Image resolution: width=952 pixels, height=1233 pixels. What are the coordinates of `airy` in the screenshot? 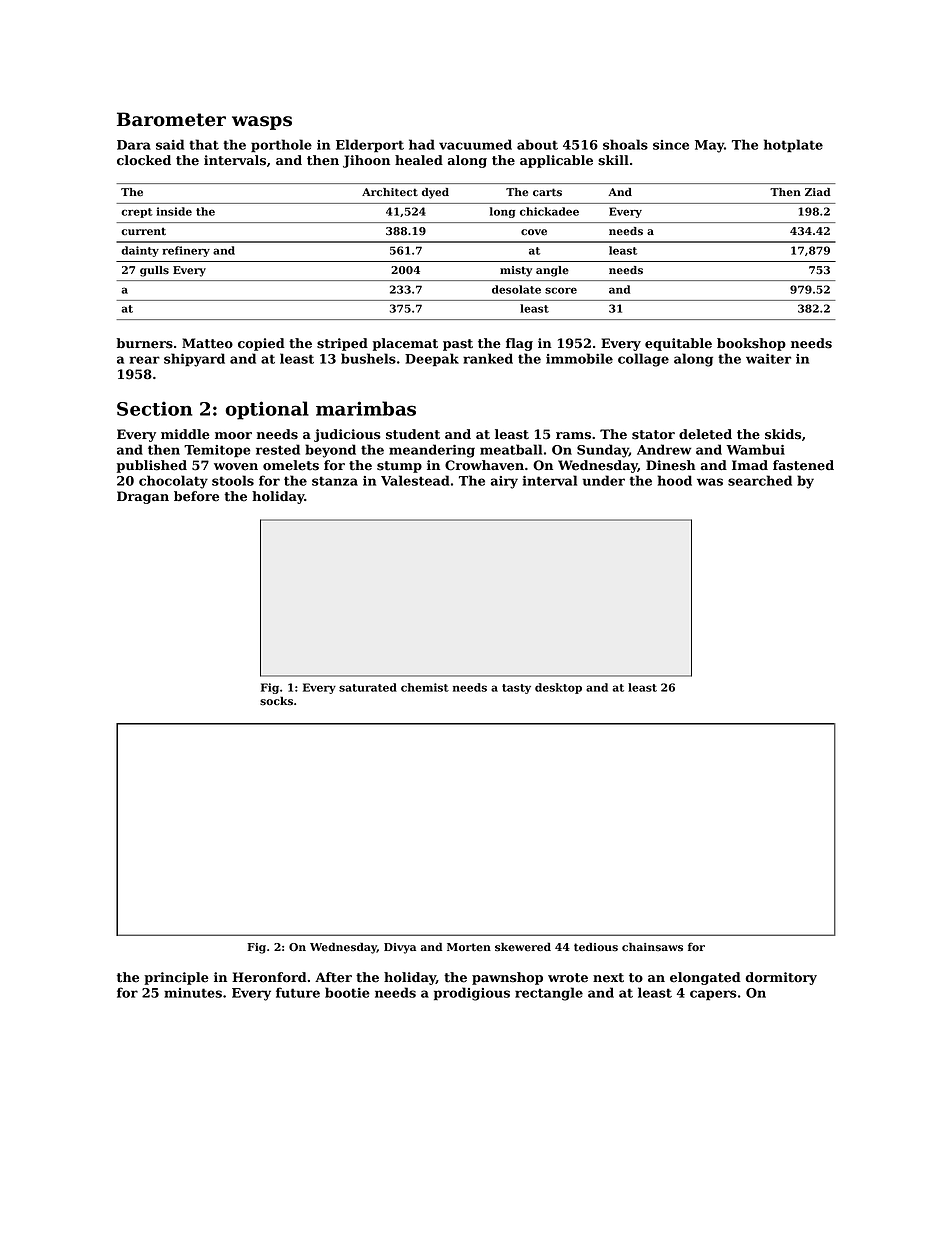 It's located at (504, 482).
